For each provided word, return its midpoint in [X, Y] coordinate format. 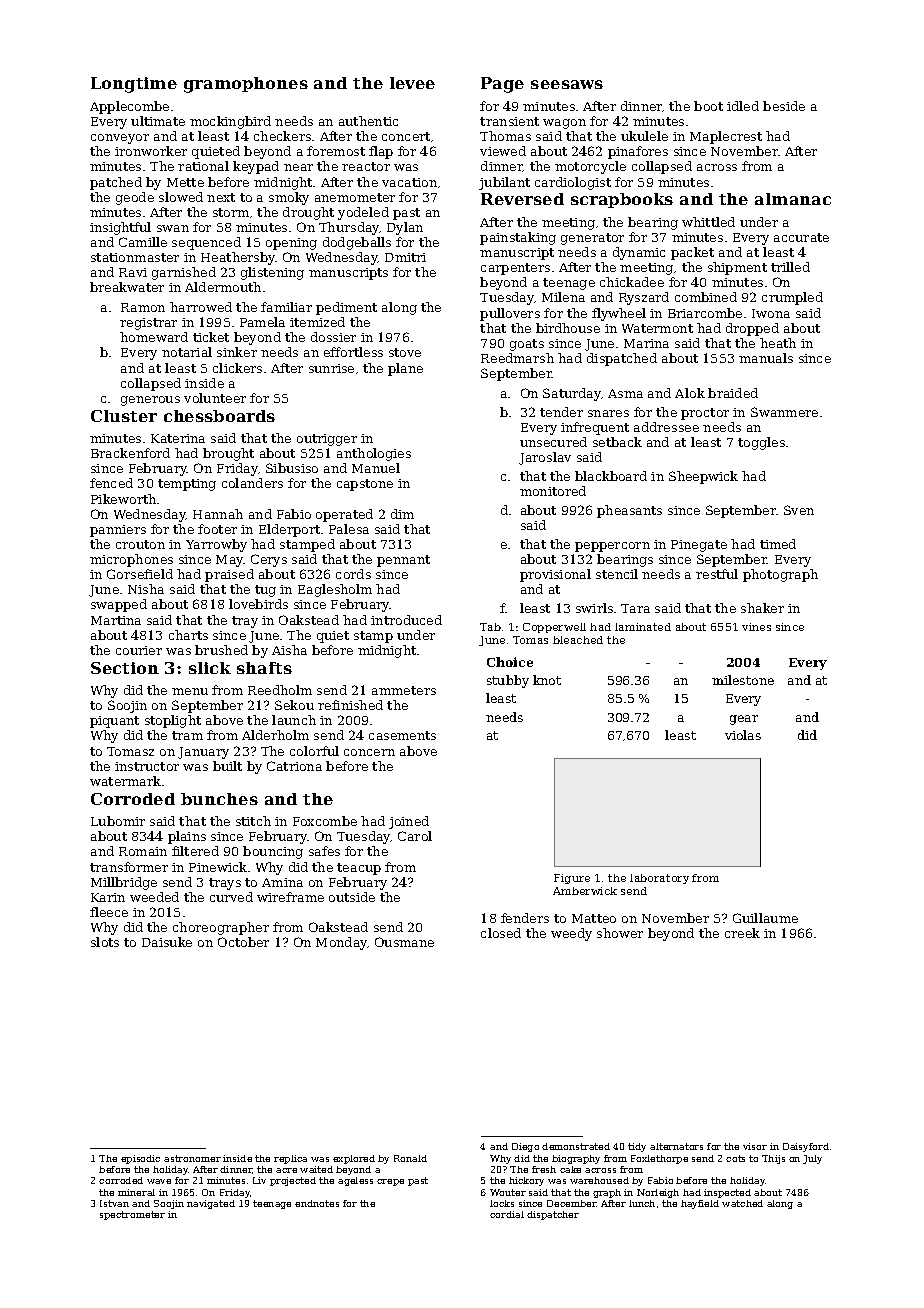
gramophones [246, 85]
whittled [708, 222]
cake [570, 1169]
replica [290, 1159]
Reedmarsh [517, 358]
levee [412, 83]
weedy [571, 934]
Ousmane [404, 942]
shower [620, 933]
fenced [111, 483]
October [243, 942]
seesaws [567, 84]
